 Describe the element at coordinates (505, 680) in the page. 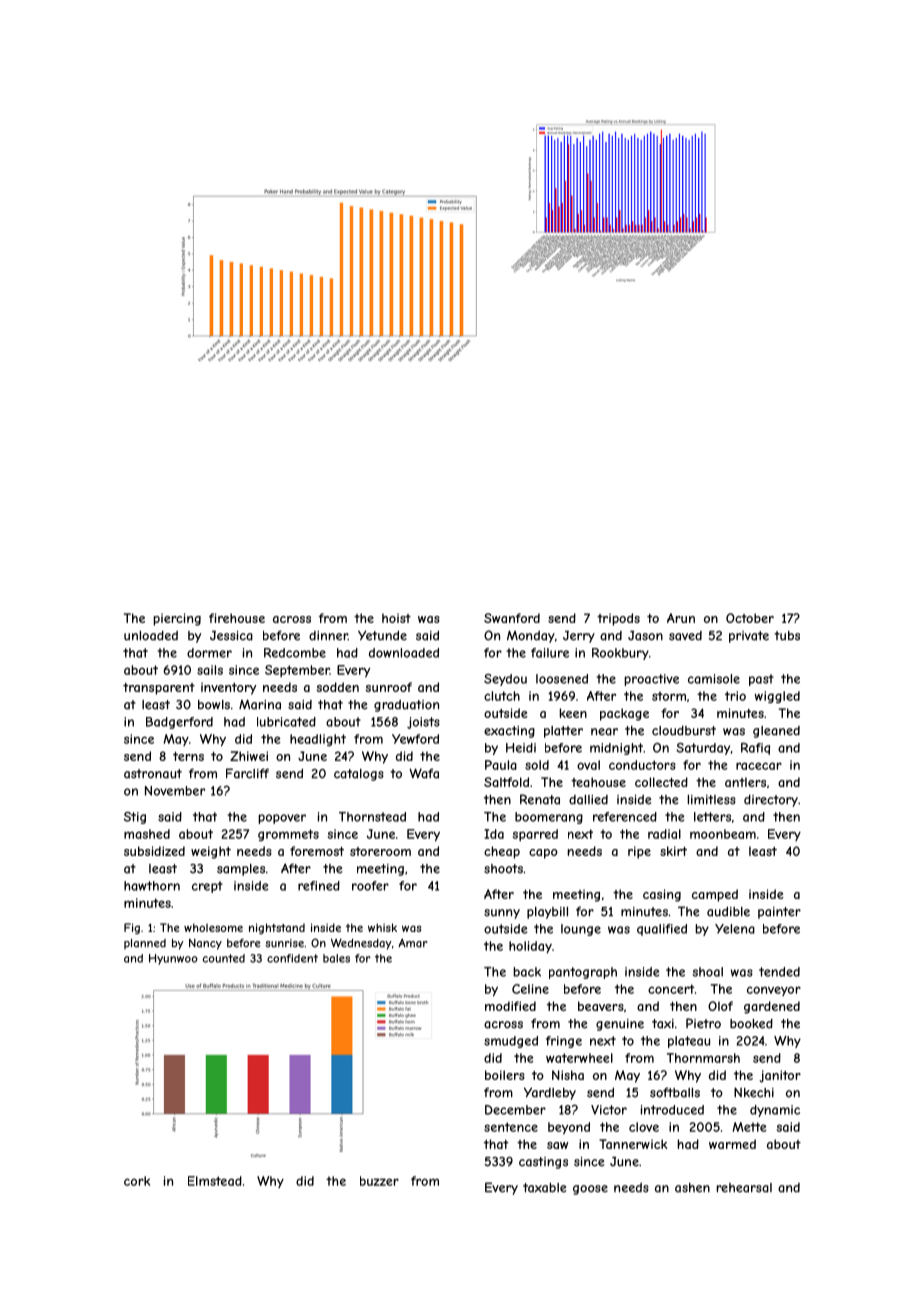

I see `Seydou` at that location.
